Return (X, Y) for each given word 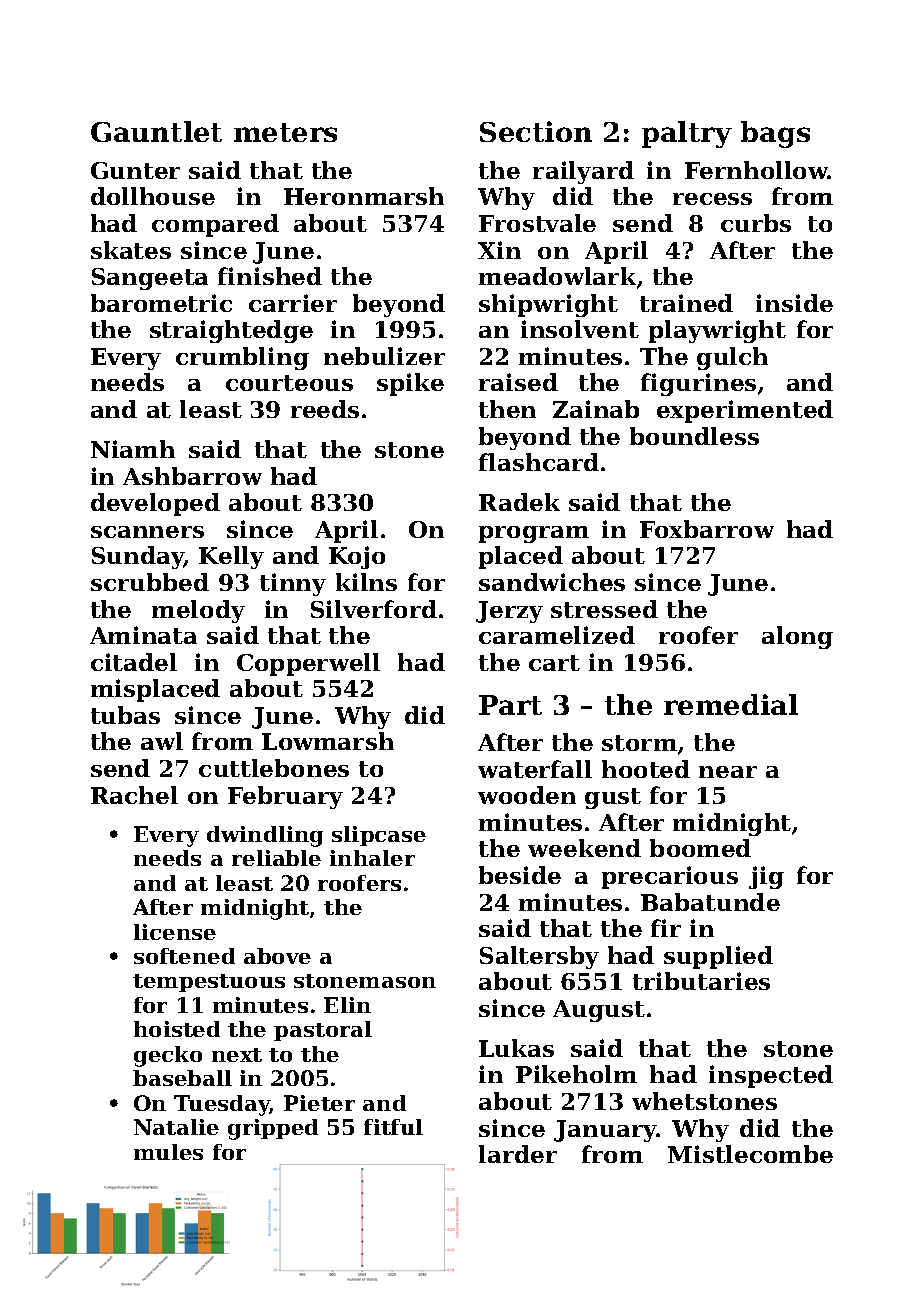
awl (162, 741)
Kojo (357, 557)
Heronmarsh (364, 196)
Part (510, 705)
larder (518, 1154)
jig (766, 877)
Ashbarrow (192, 476)
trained (686, 303)
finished (270, 276)
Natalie (176, 1127)
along (797, 637)
